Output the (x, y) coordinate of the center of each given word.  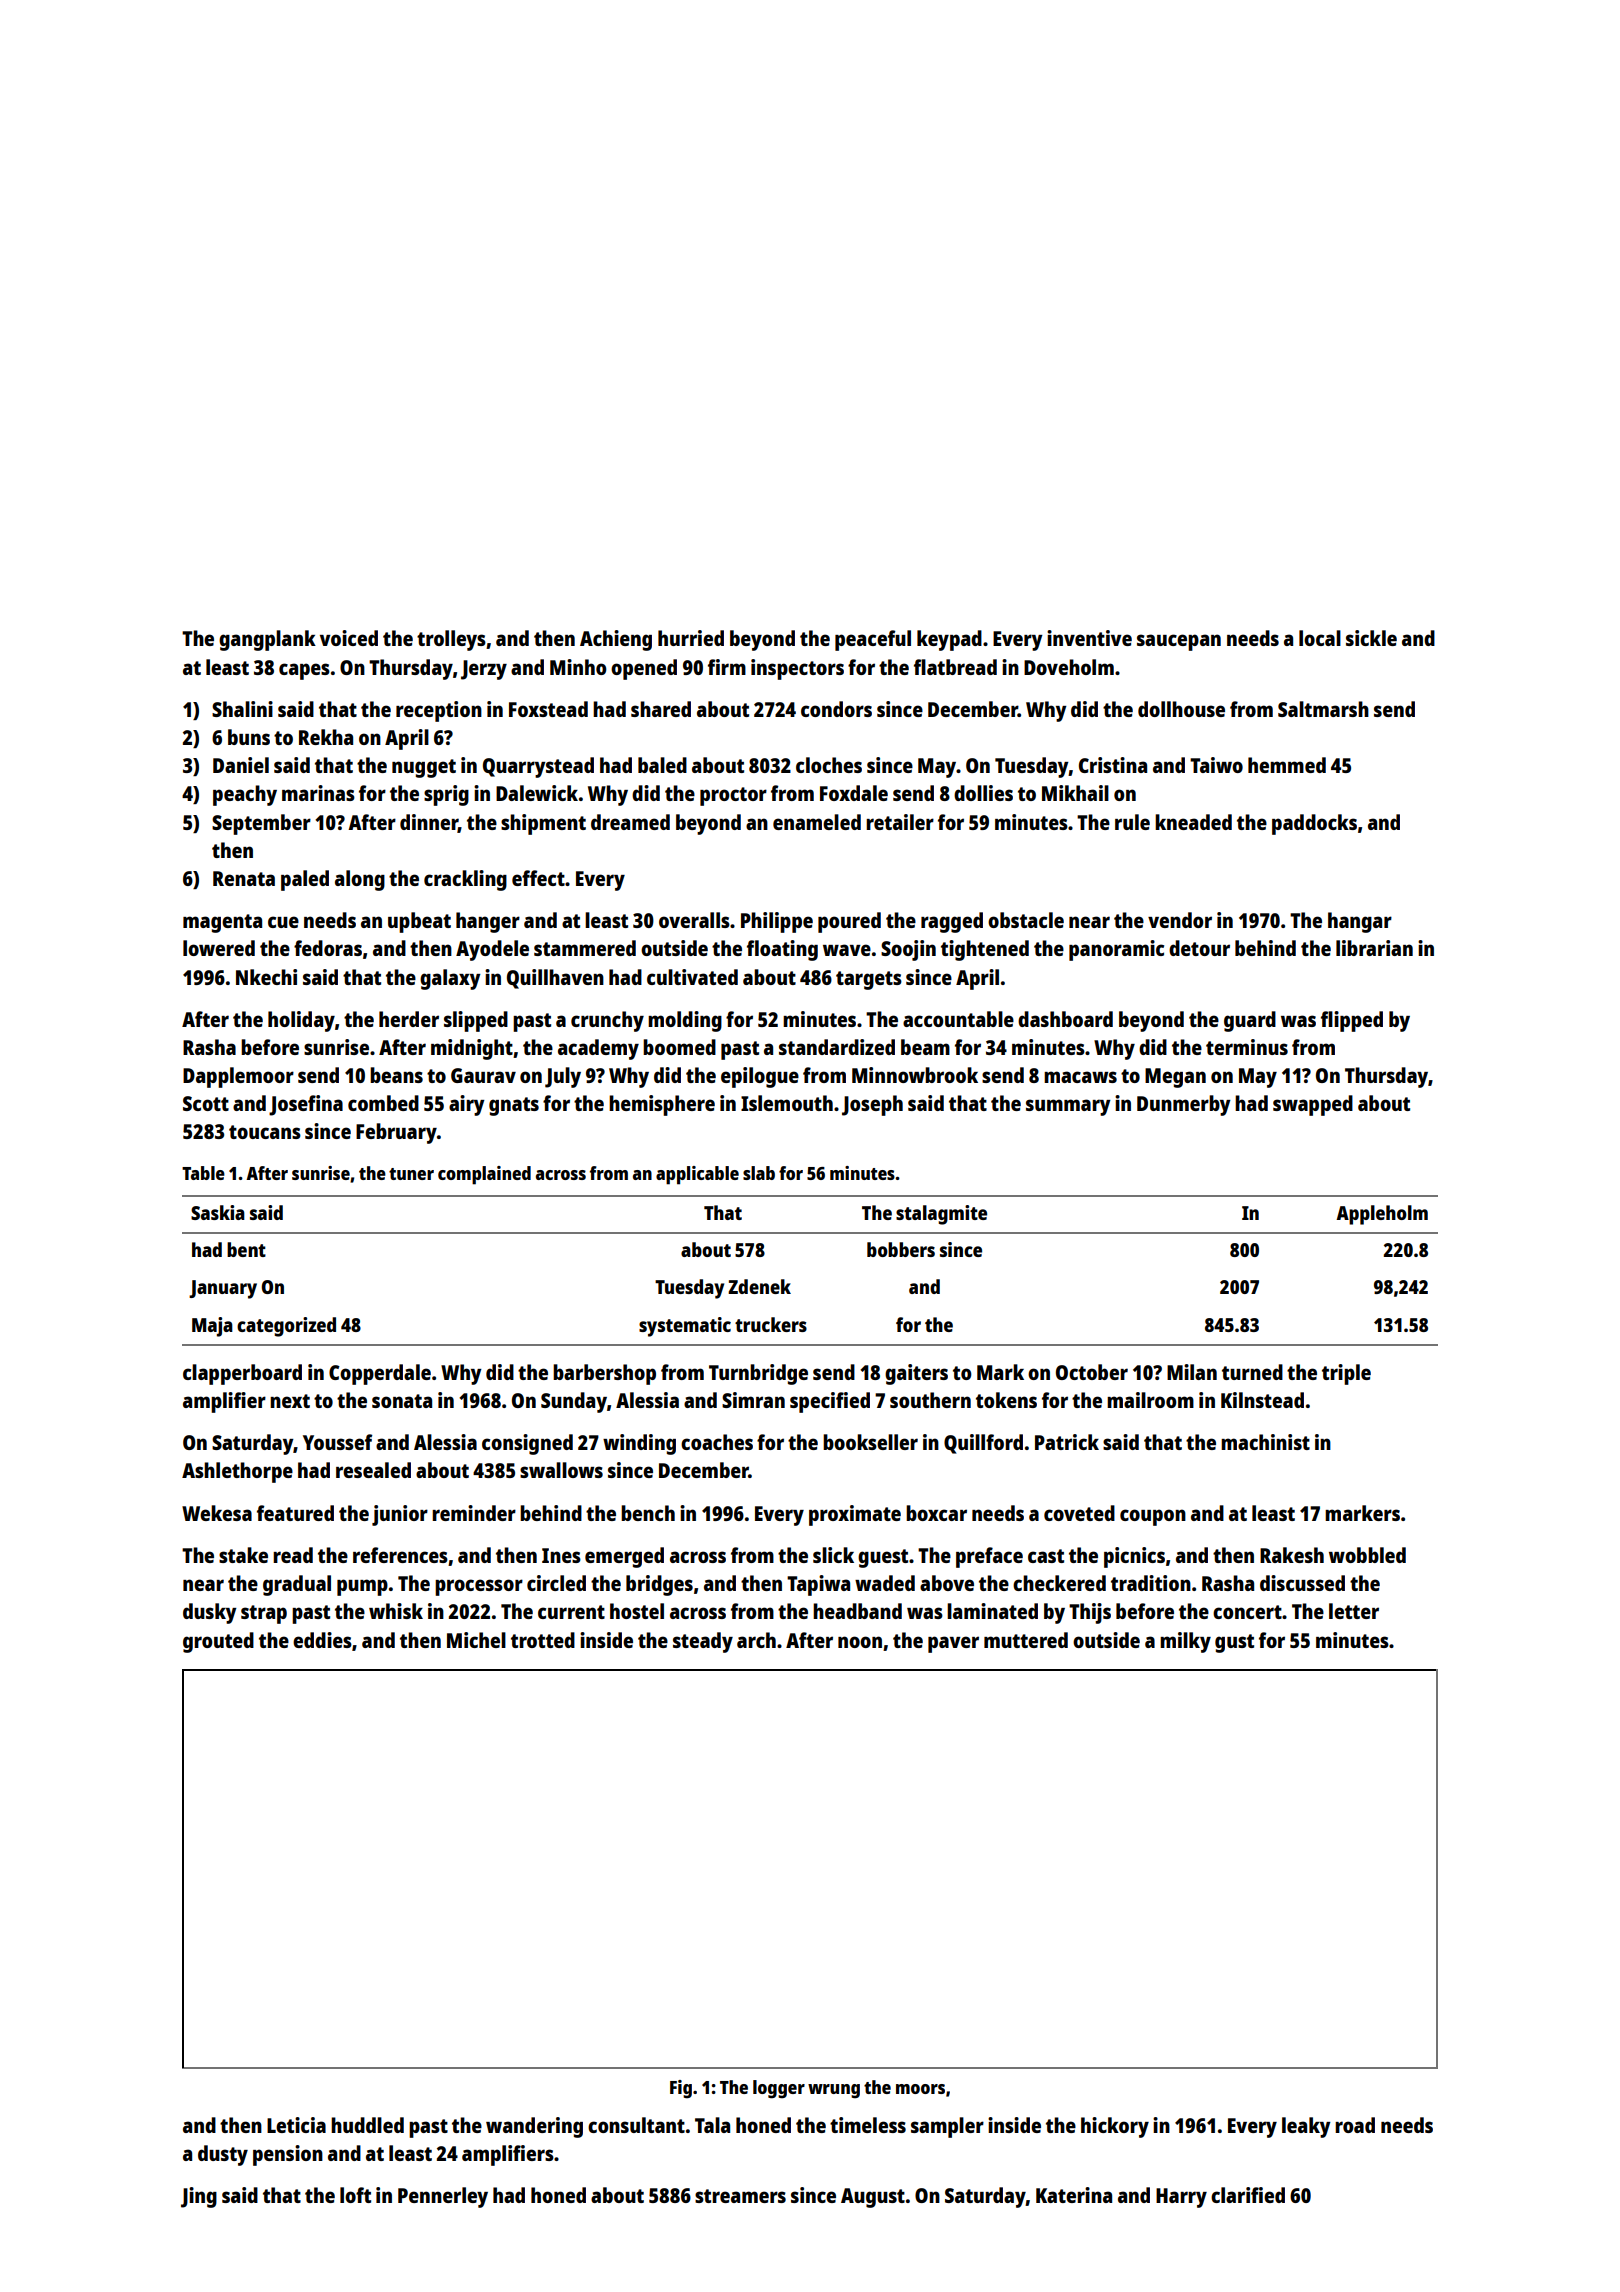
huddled (367, 2125)
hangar (1360, 922)
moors (920, 2089)
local (1320, 638)
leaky (1306, 2127)
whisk (396, 1611)
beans (396, 1075)
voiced (349, 638)
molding (685, 1021)
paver (953, 1644)
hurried (691, 638)
